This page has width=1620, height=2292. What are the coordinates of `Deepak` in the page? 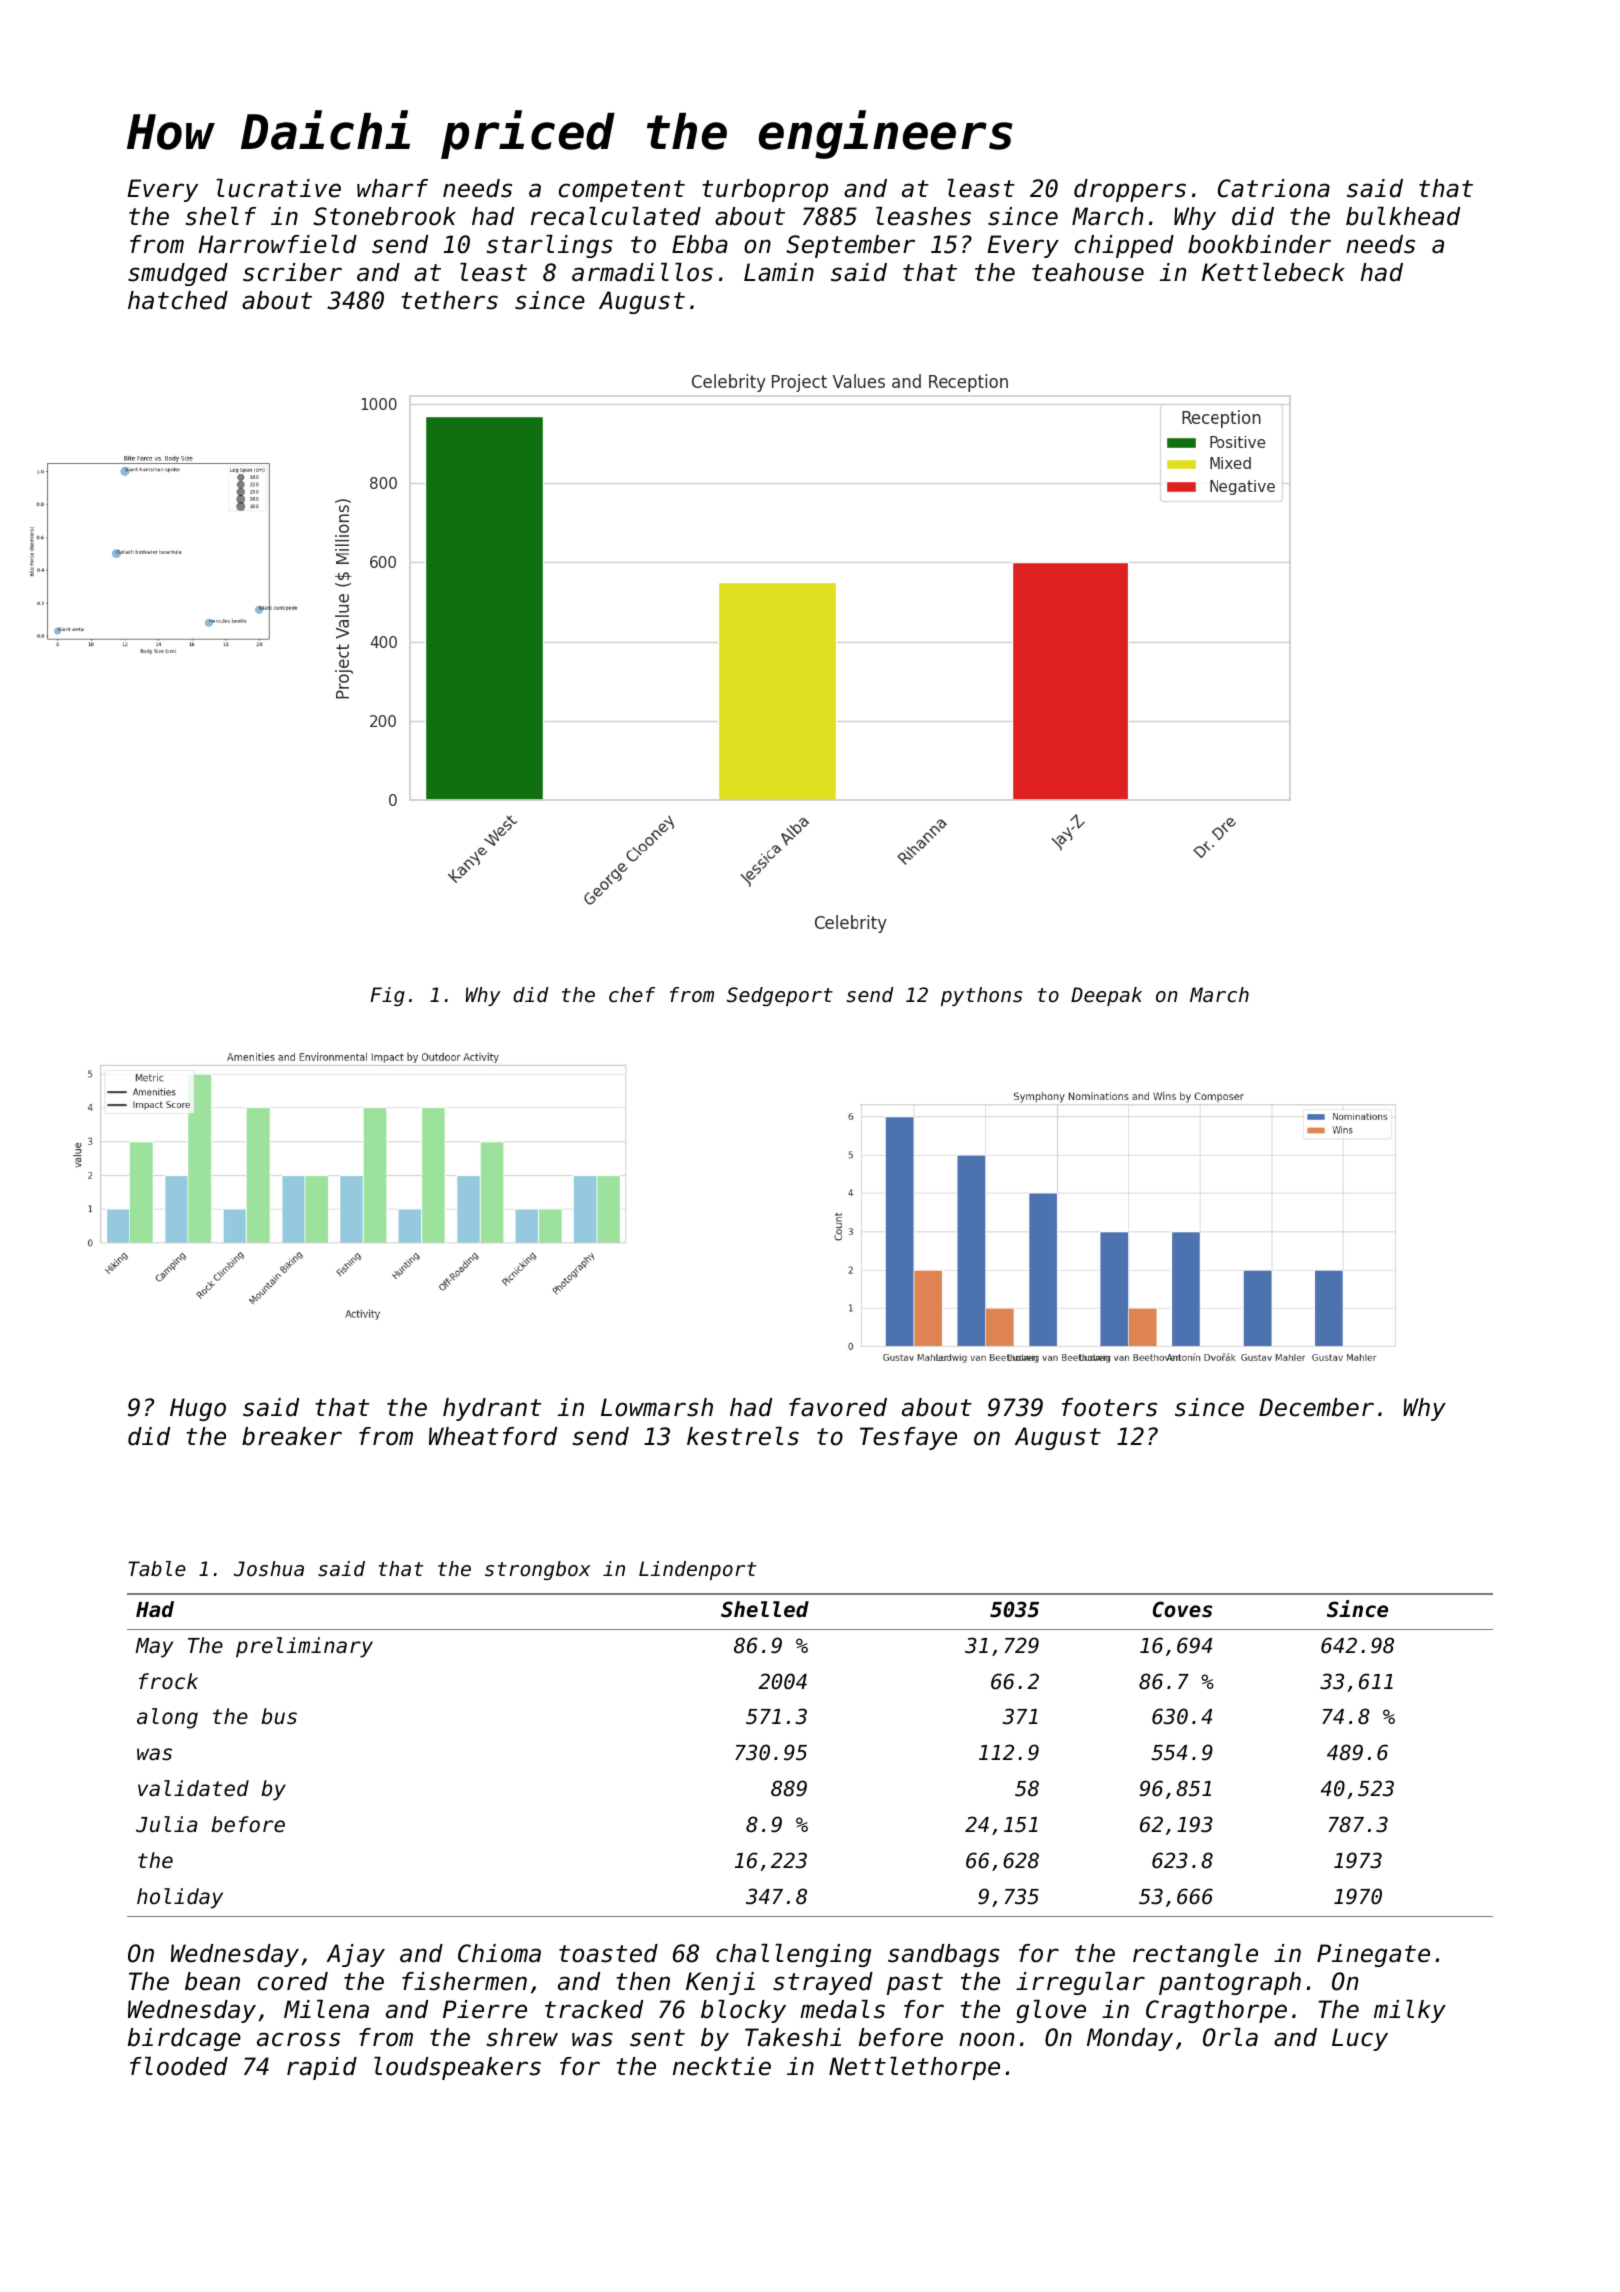 It's located at (1106, 996).
